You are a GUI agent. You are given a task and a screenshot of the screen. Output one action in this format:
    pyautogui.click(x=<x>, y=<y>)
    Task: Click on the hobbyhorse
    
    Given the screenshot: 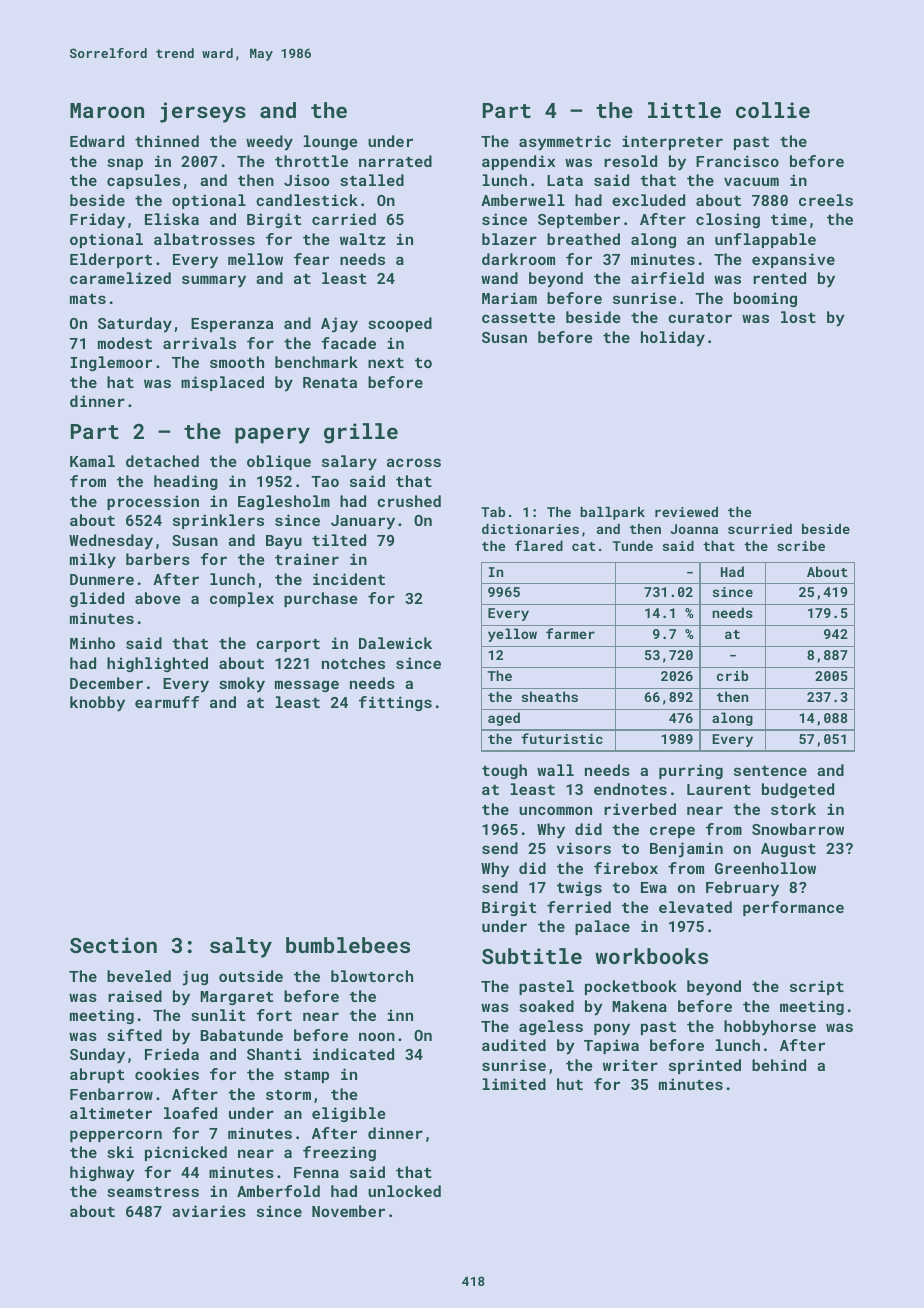 What is the action you would take?
    pyautogui.click(x=770, y=1028)
